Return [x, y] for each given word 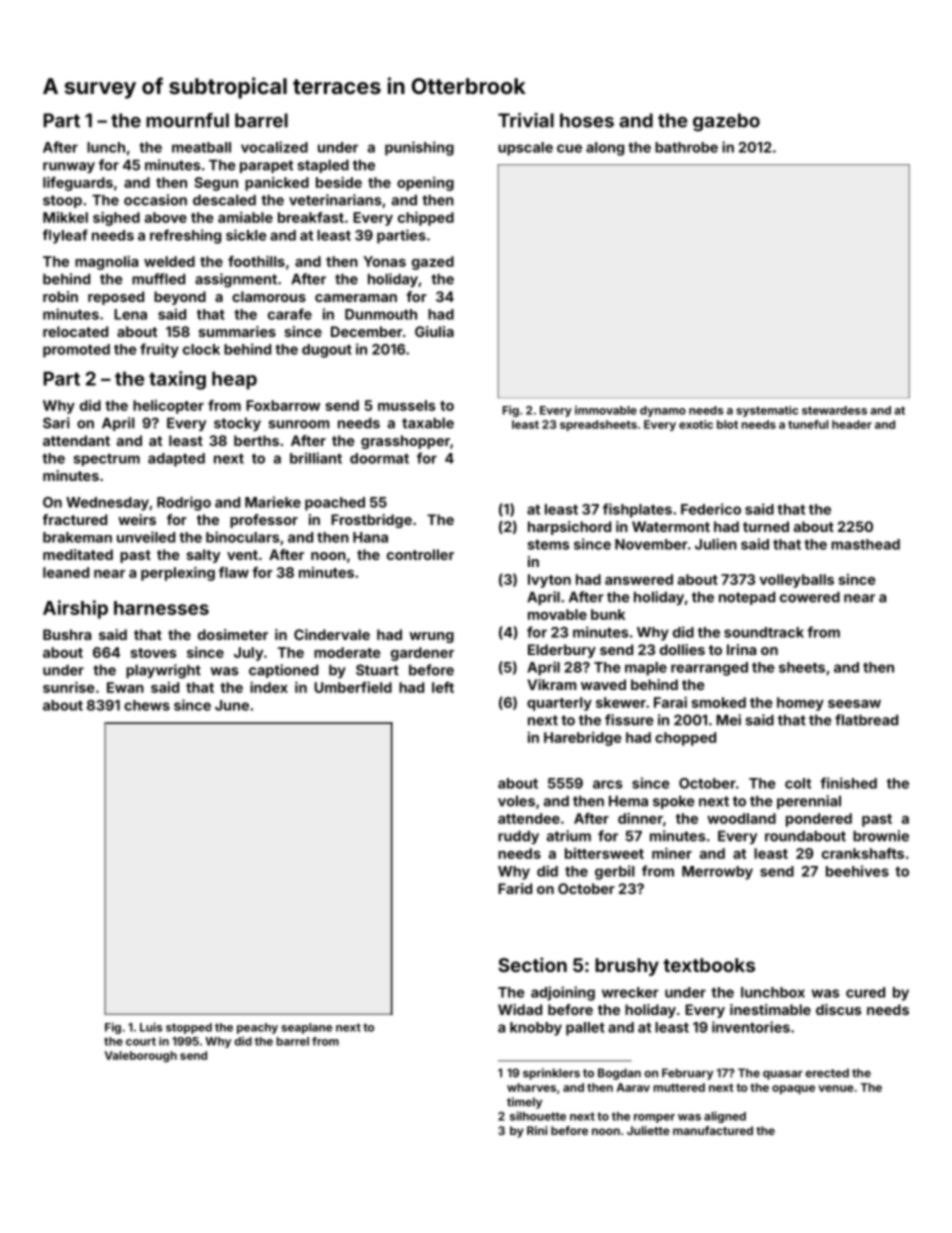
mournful [187, 120]
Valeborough [140, 1056]
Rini [537, 1130]
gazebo [726, 122]
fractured [75, 519]
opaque [793, 1089]
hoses [587, 120]
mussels [407, 405]
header [852, 424]
